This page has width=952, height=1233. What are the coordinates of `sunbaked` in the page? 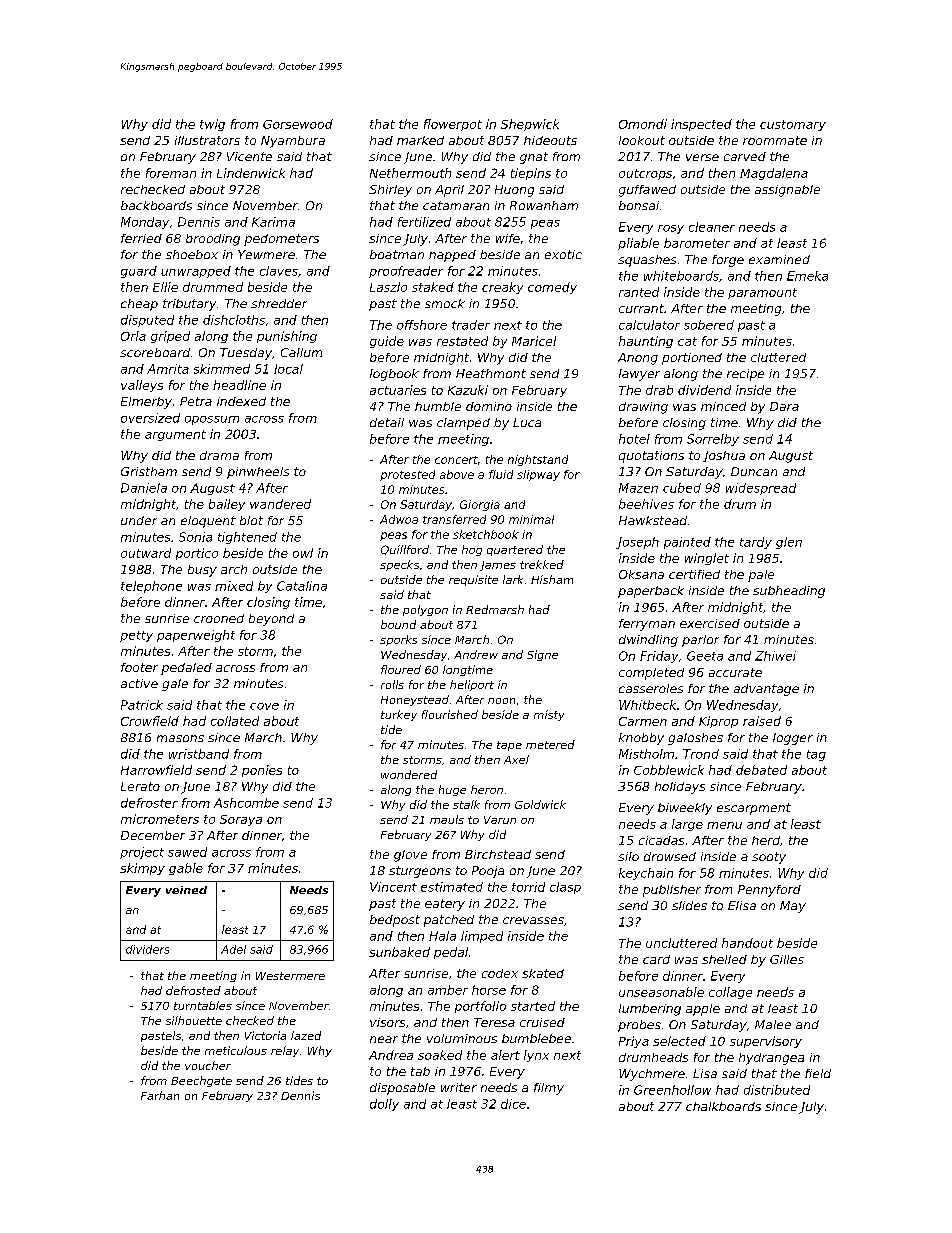 It's located at (399, 952).
